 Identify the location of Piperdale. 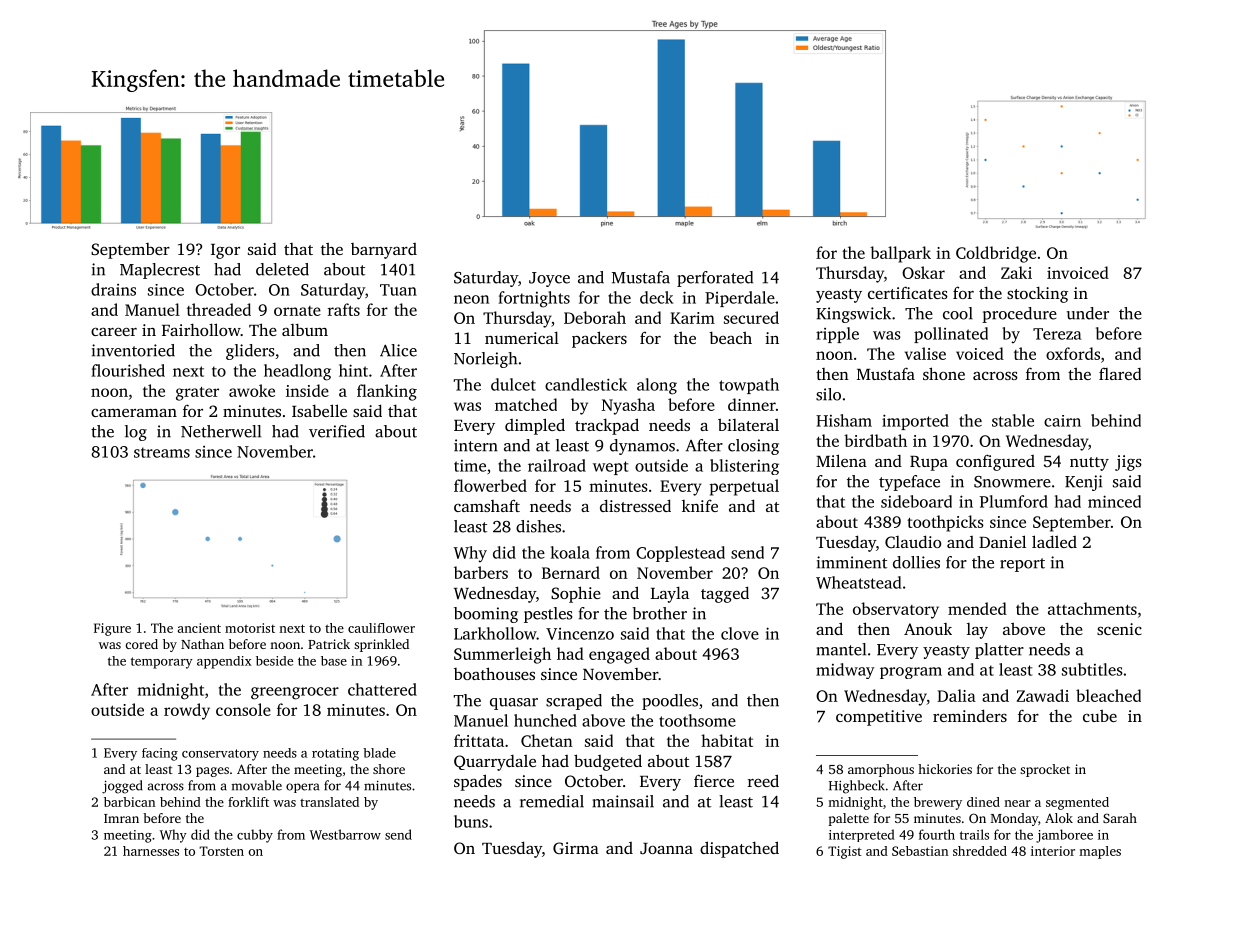
(740, 299).
